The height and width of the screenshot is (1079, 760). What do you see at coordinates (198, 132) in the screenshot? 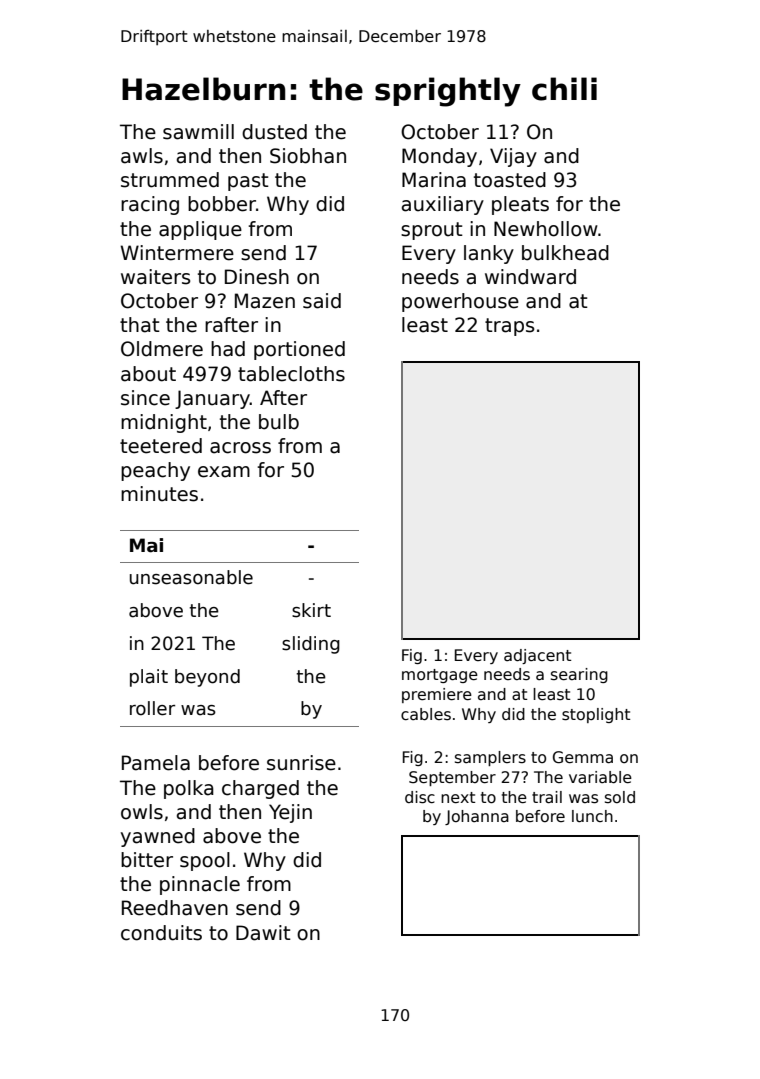
I see `sawmill` at bounding box center [198, 132].
